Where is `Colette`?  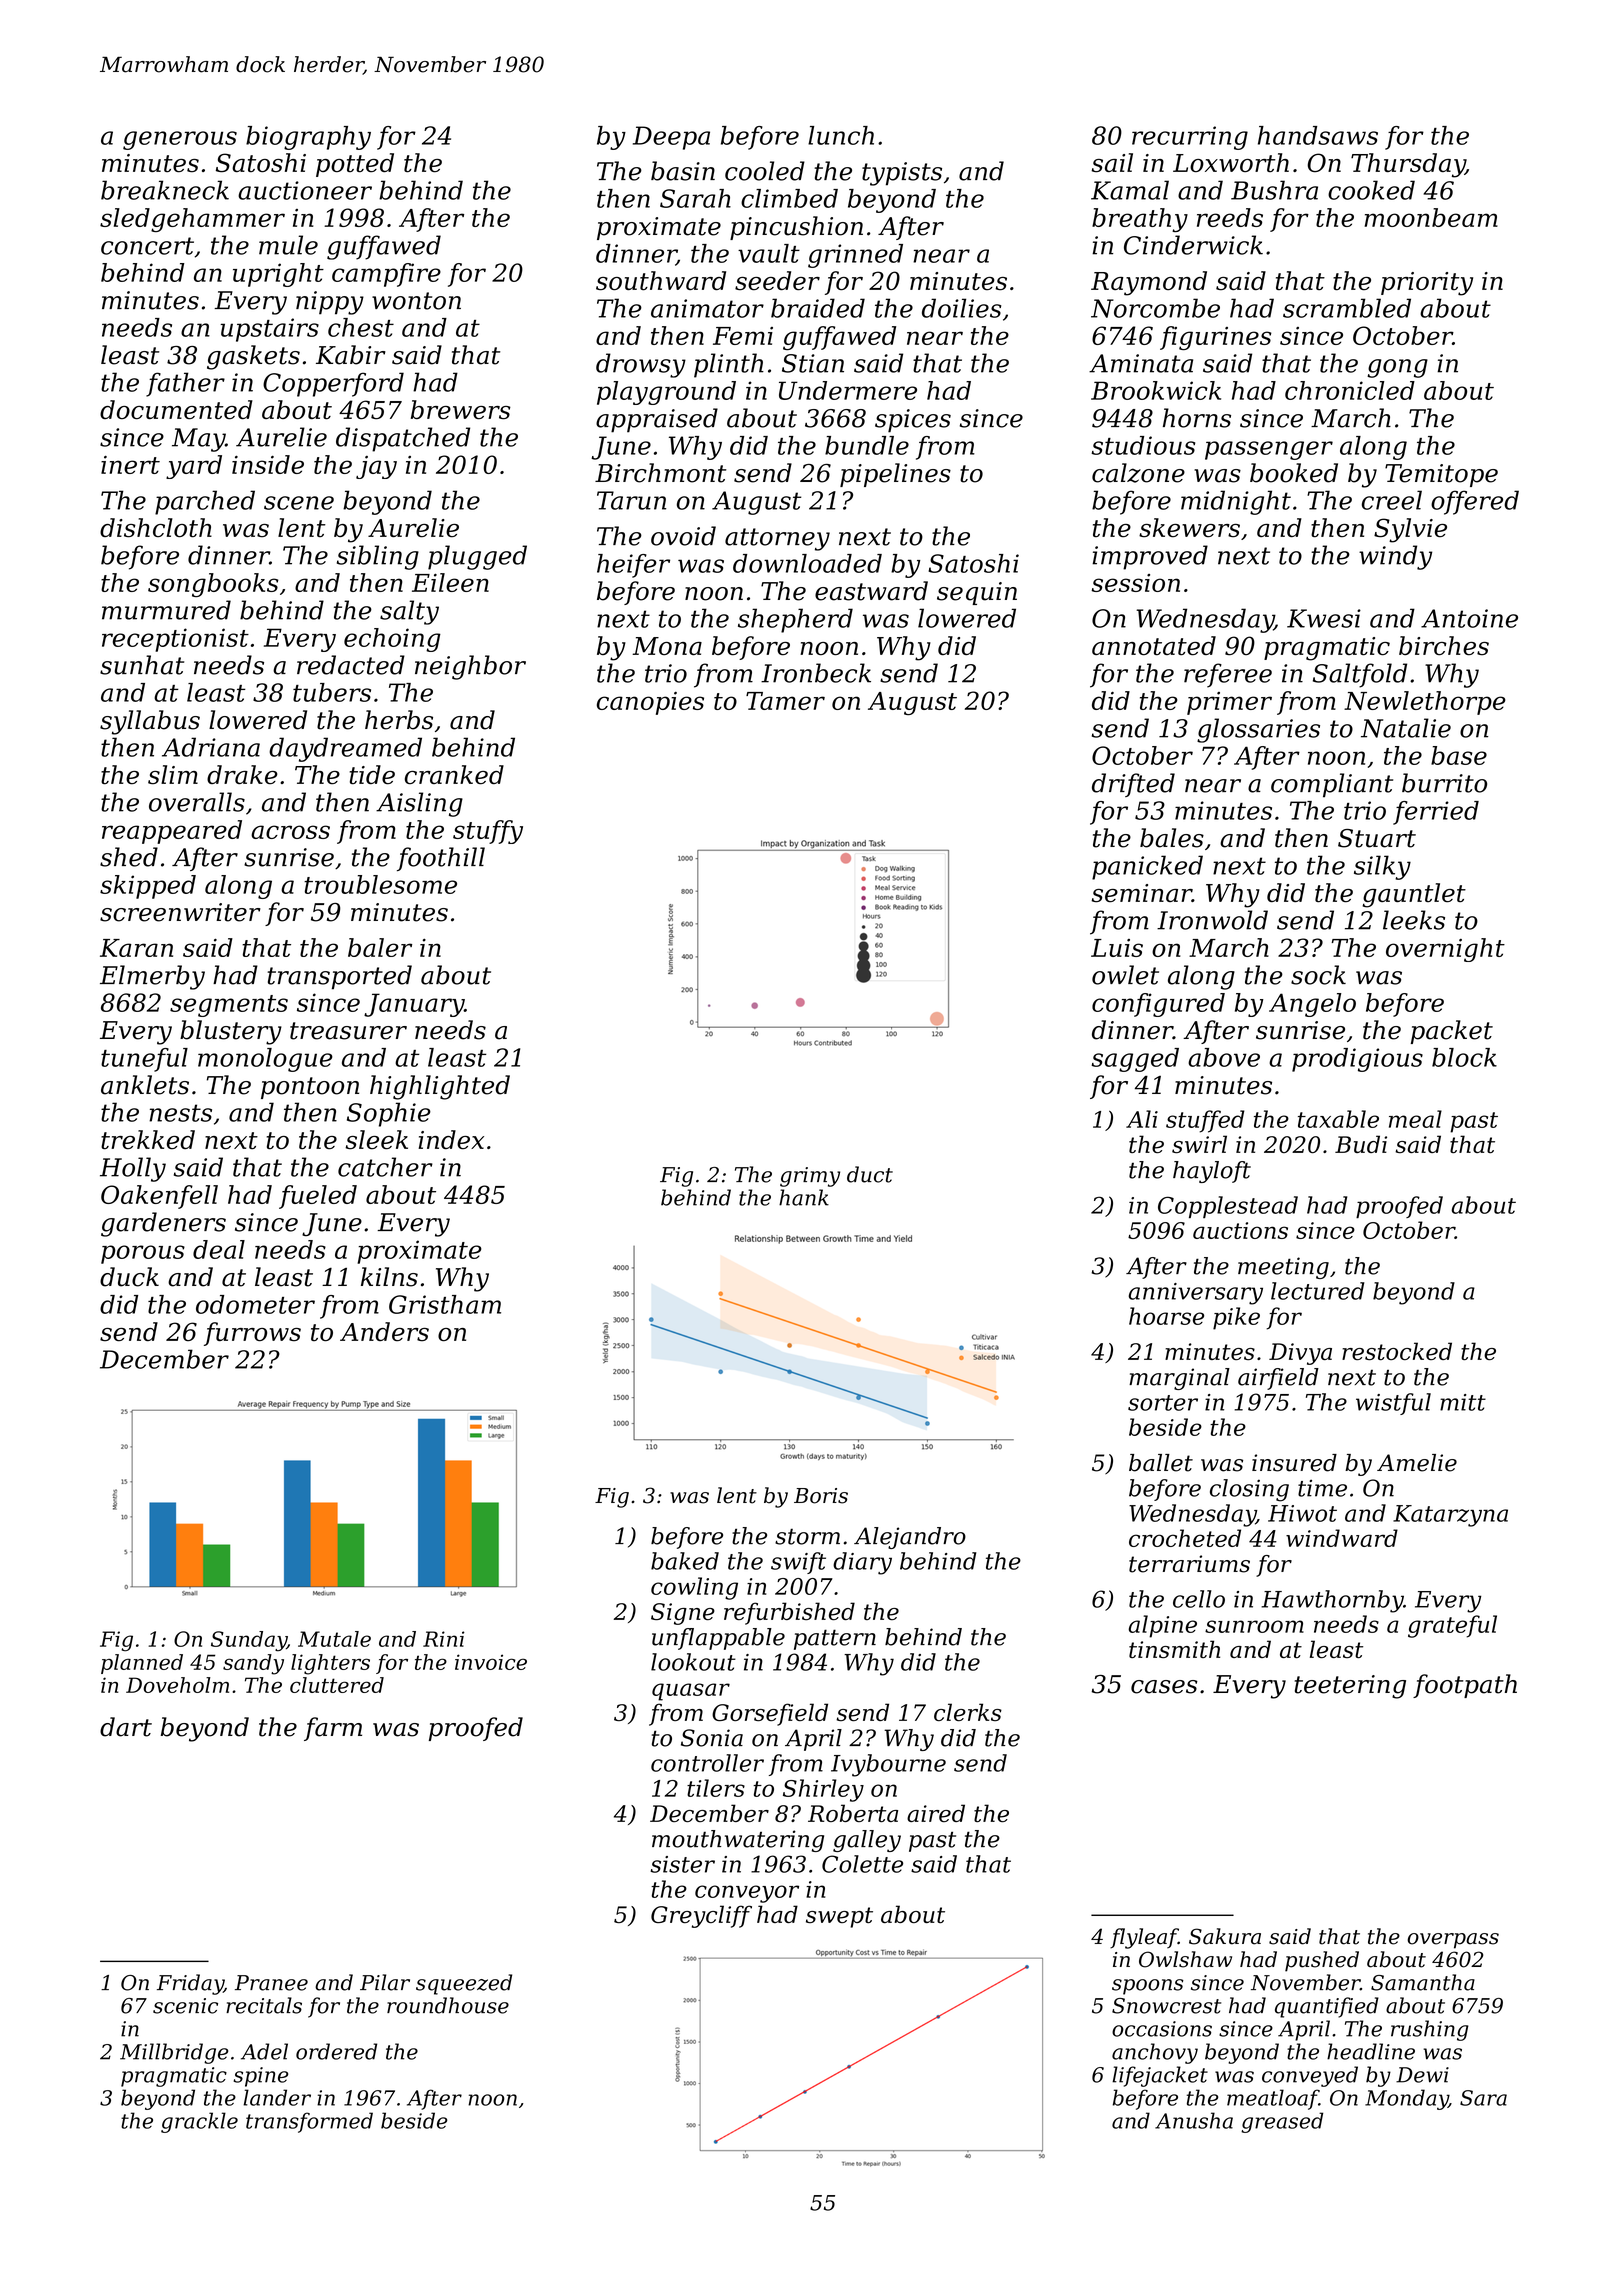 Colette is located at coordinates (862, 1864).
